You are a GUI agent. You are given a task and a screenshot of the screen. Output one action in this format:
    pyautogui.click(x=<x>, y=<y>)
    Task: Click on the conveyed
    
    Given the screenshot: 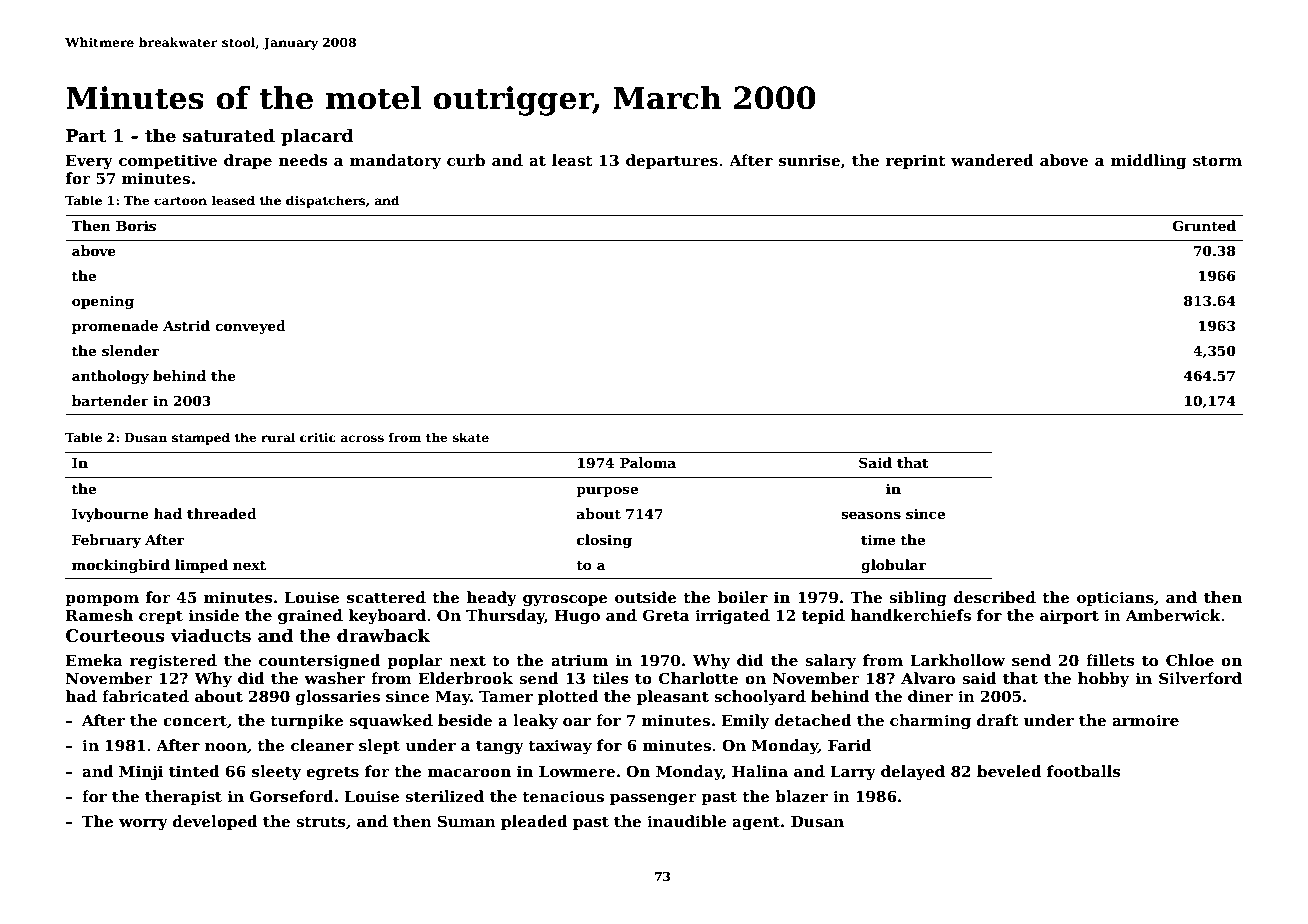 What is the action you would take?
    pyautogui.click(x=250, y=327)
